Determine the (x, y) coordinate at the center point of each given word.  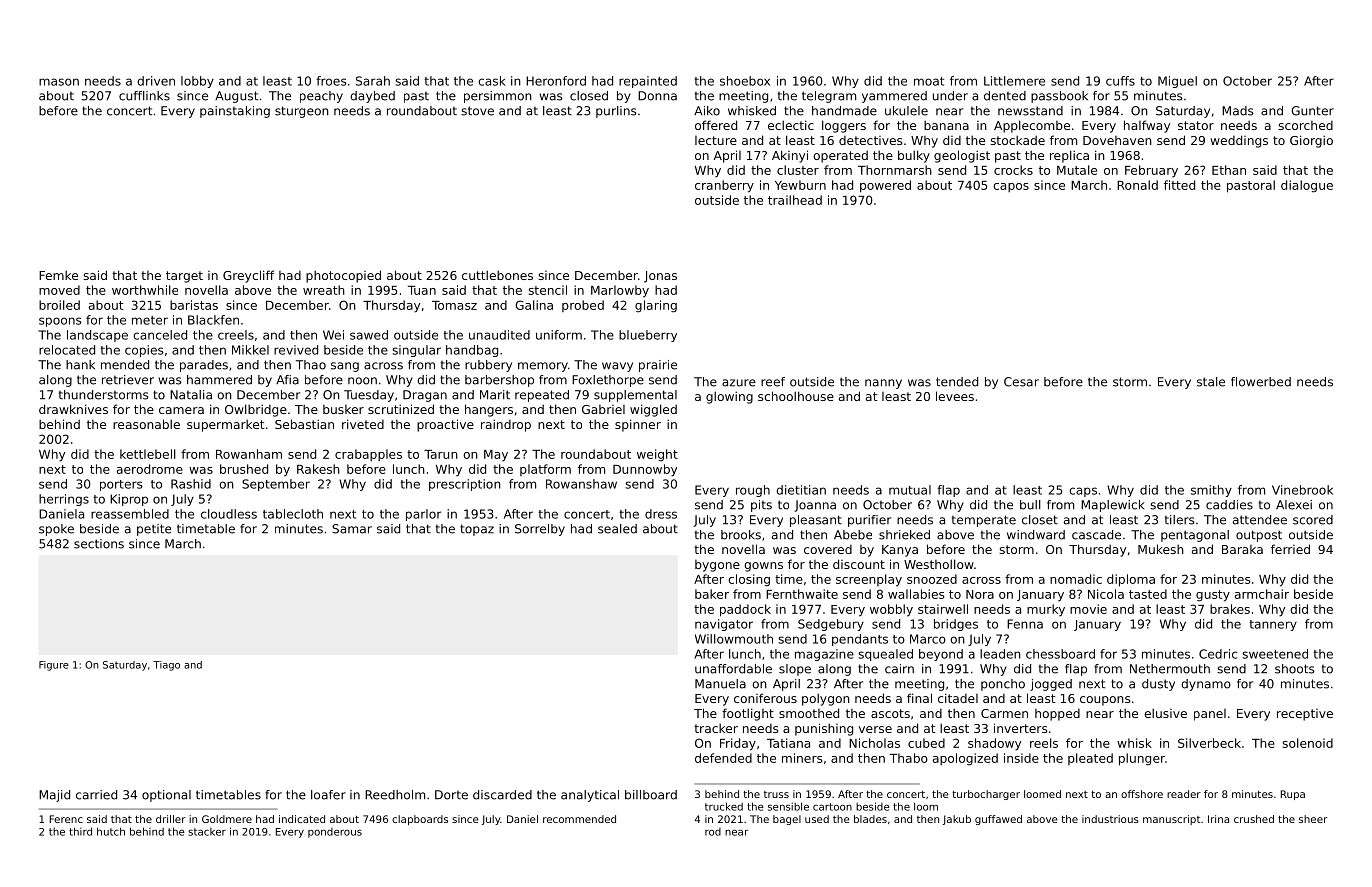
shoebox (745, 81)
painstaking (235, 112)
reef (773, 382)
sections (99, 544)
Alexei (1294, 505)
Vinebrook (1302, 490)
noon (362, 381)
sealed (617, 529)
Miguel (1177, 82)
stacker (207, 832)
